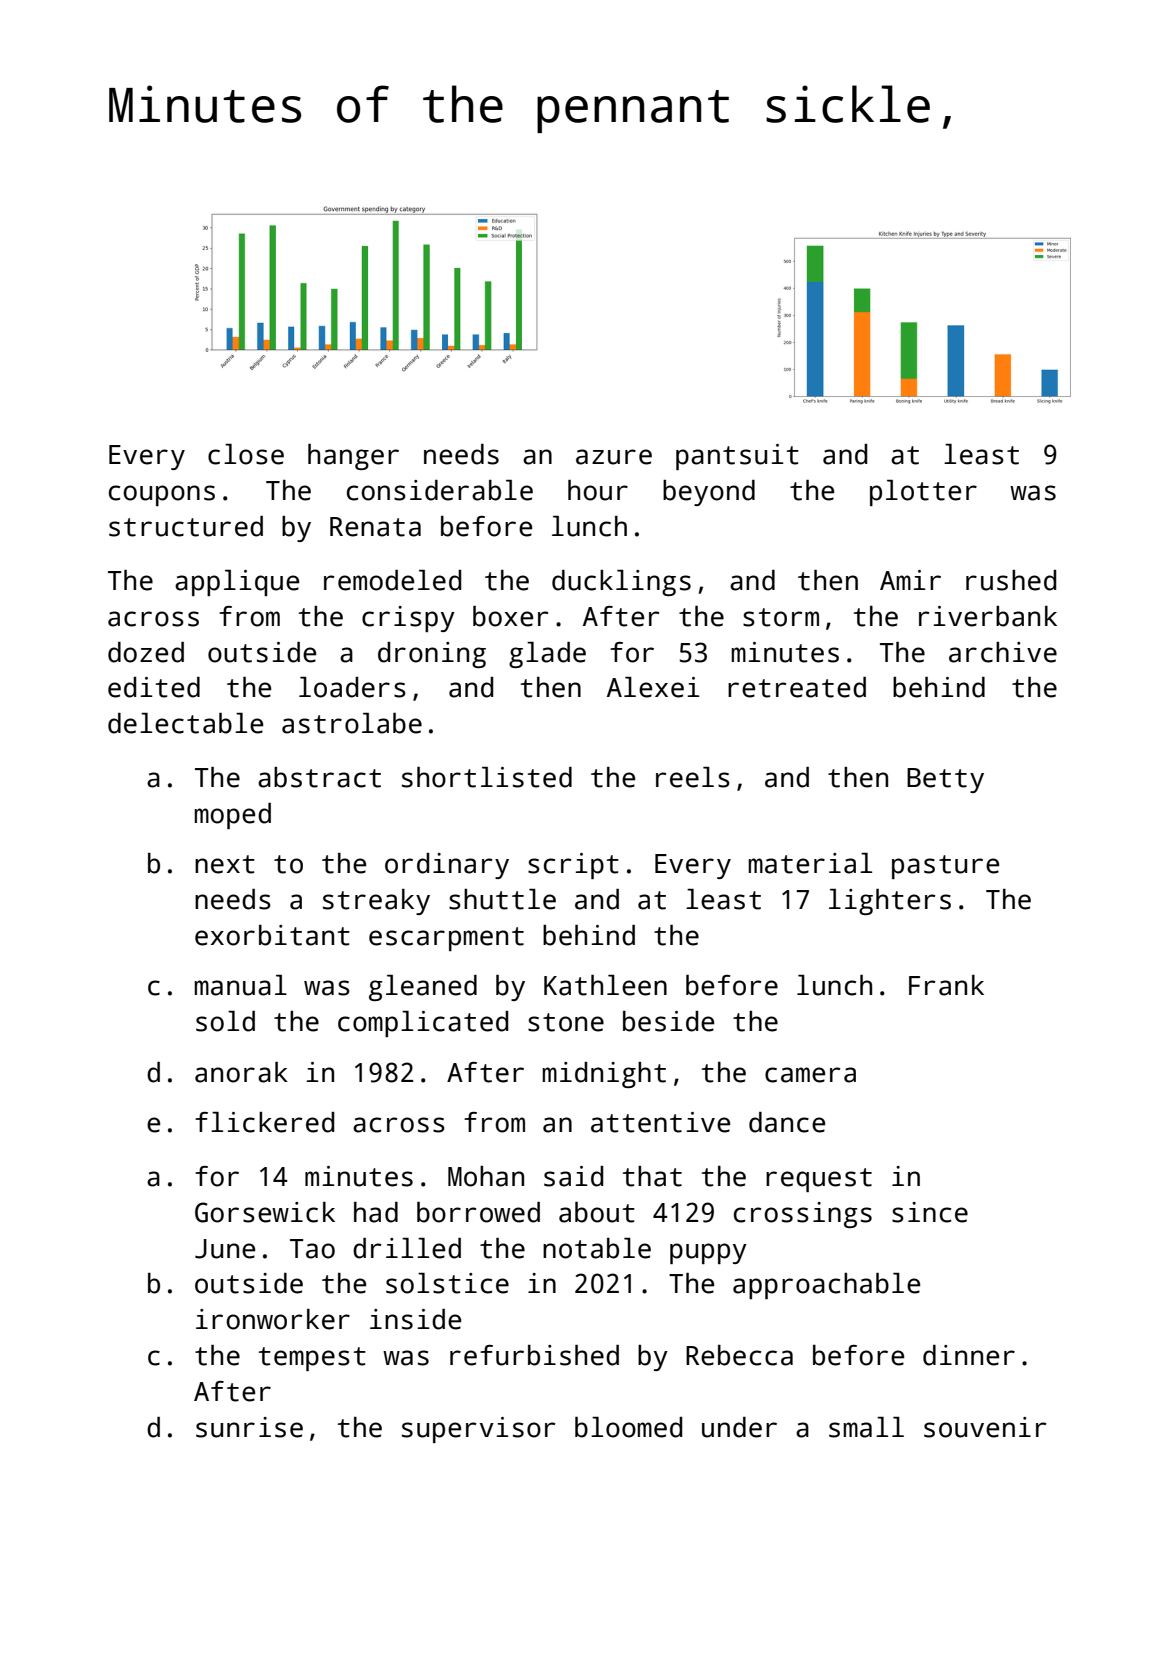  What do you see at coordinates (353, 457) in the document?
I see `hanger` at bounding box center [353, 457].
